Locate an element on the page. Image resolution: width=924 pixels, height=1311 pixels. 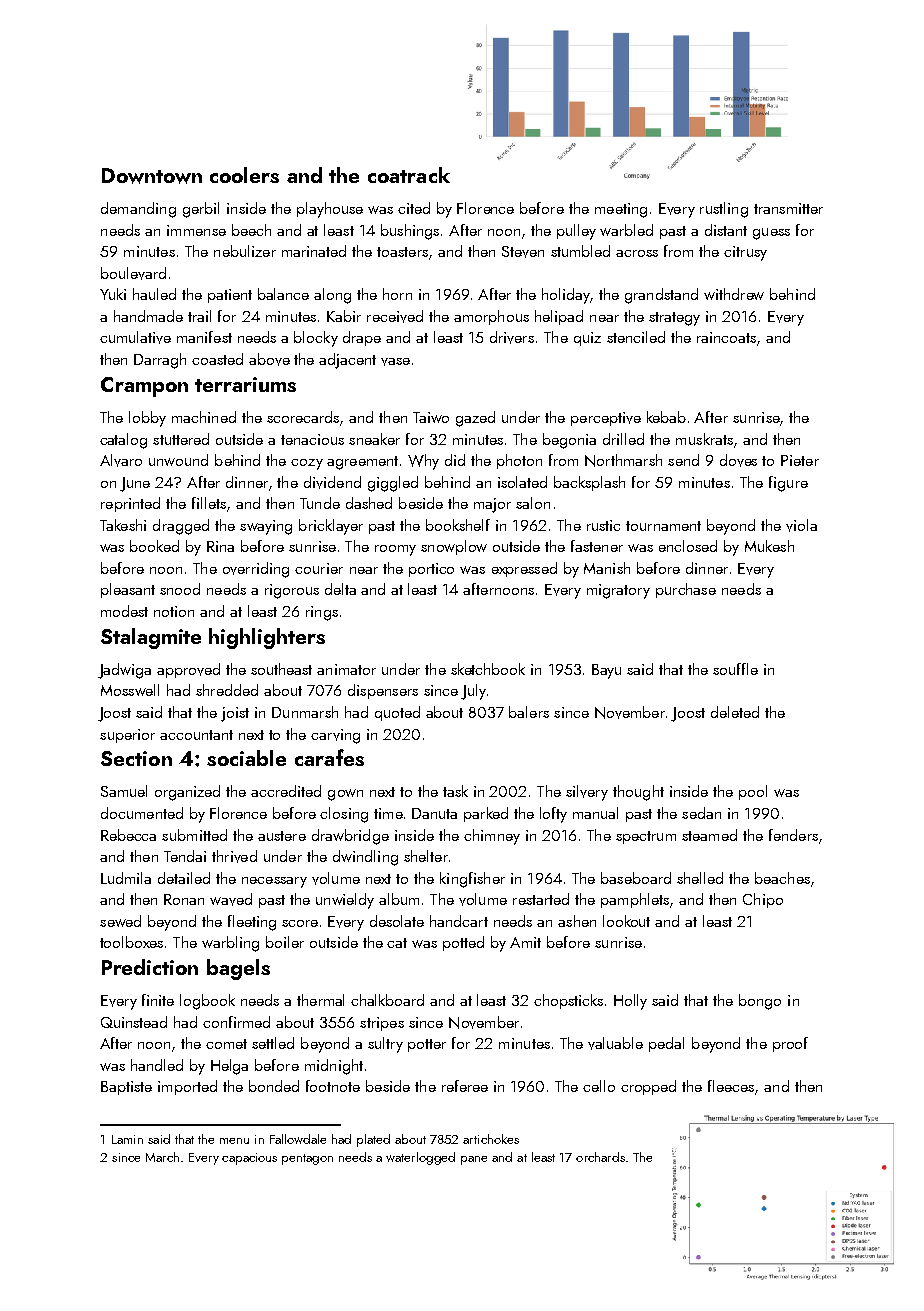
sketchbook is located at coordinates (488, 669).
